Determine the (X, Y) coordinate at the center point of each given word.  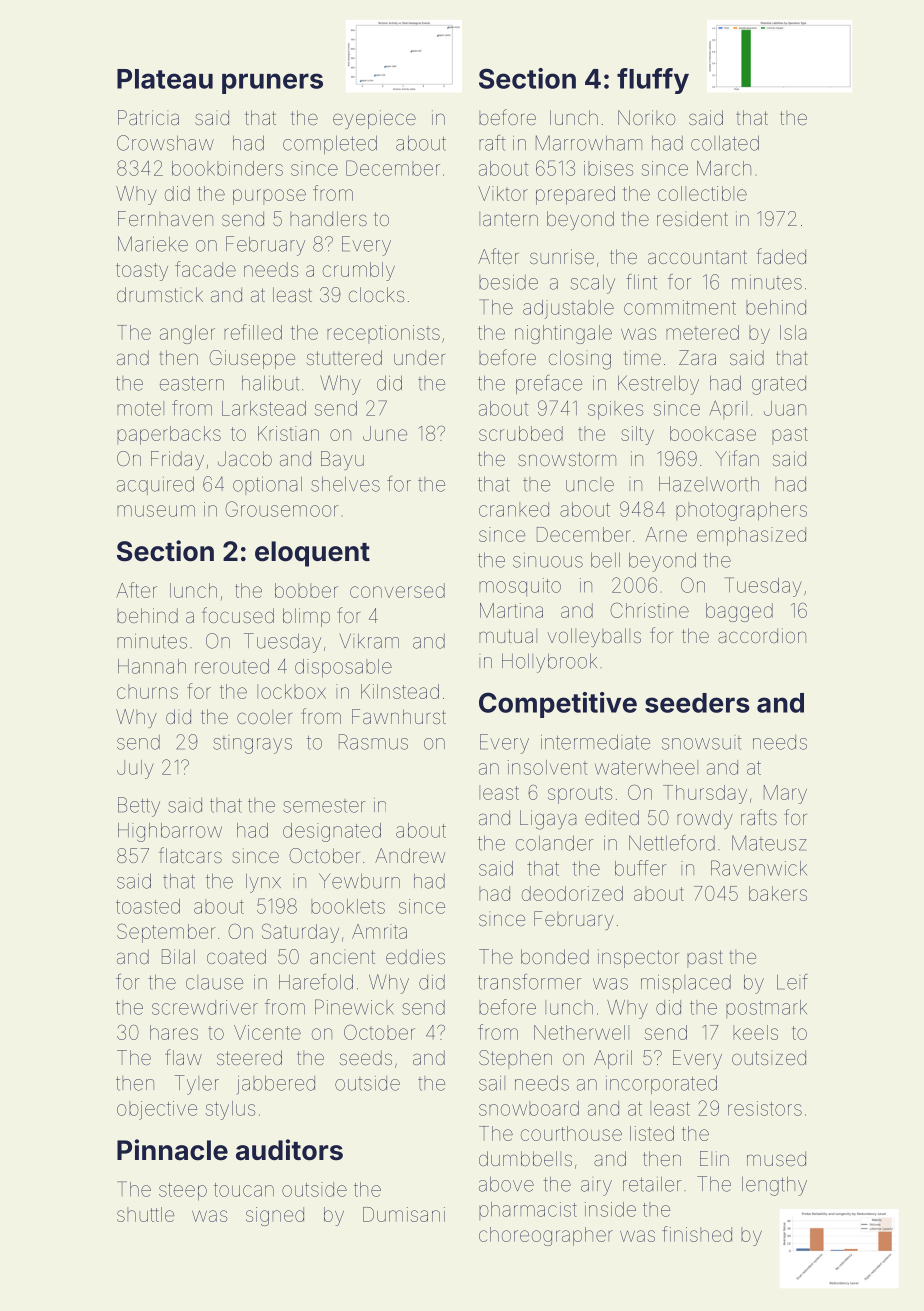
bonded (555, 956)
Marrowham (589, 143)
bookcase (713, 433)
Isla (793, 332)
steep (183, 1192)
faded (781, 256)
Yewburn (359, 881)
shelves (345, 484)
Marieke (153, 244)
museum (156, 511)
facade (205, 269)
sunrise (562, 256)
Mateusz (769, 843)
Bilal (178, 956)
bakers (778, 893)
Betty (139, 807)
